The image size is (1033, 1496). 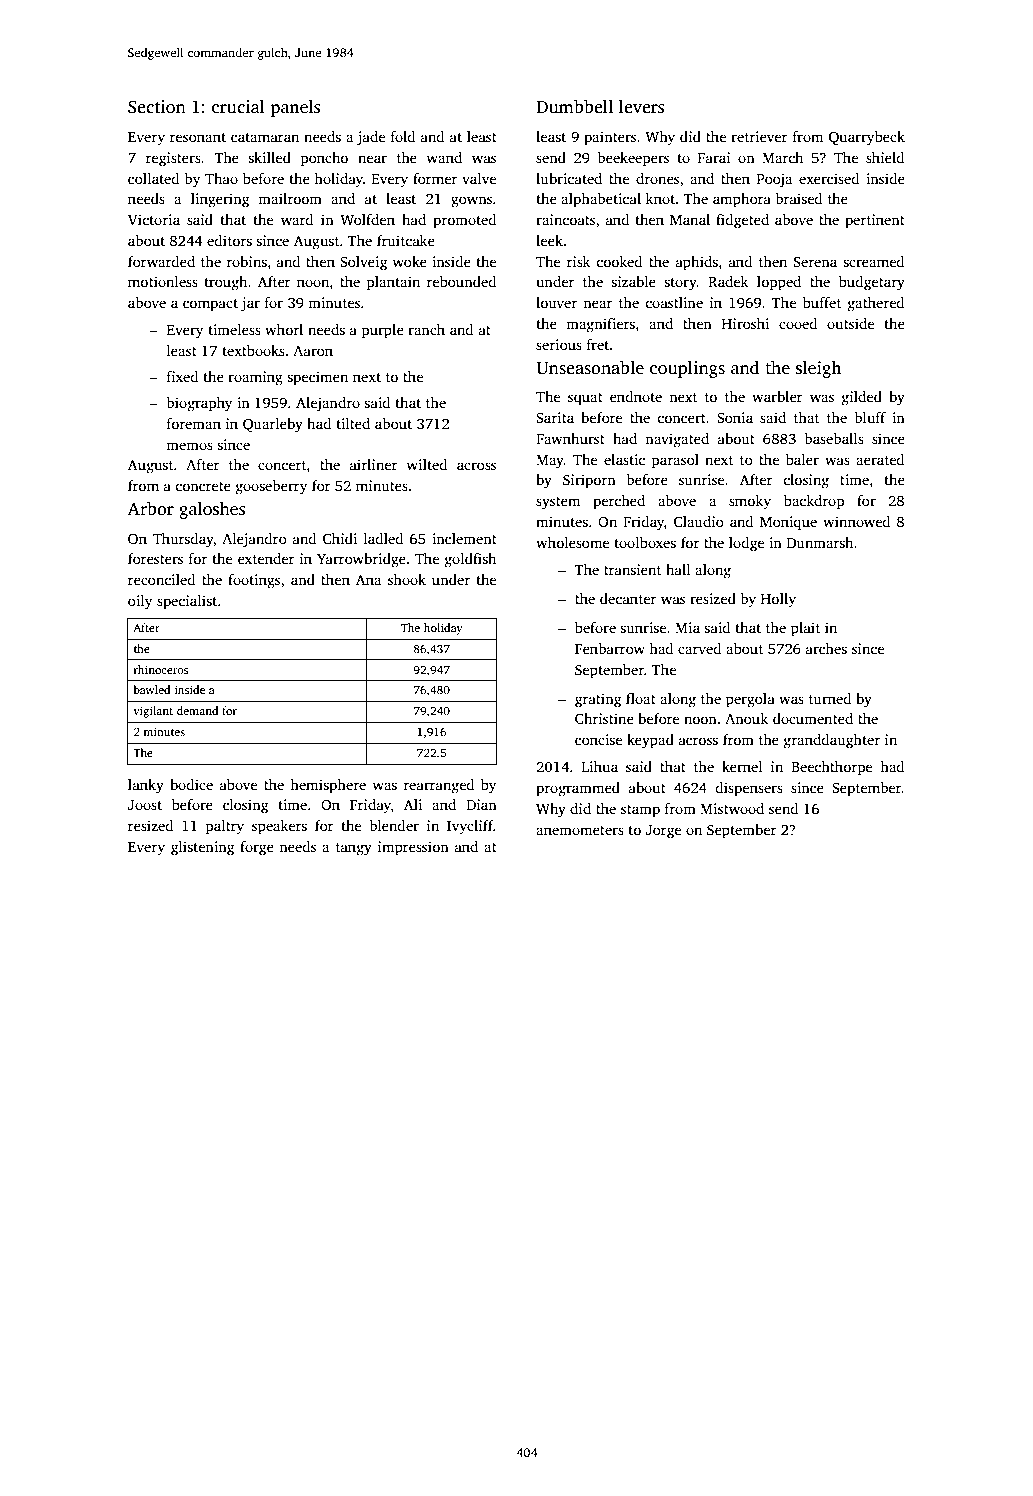 What do you see at coordinates (589, 481) in the document?
I see `Siriporn` at bounding box center [589, 481].
